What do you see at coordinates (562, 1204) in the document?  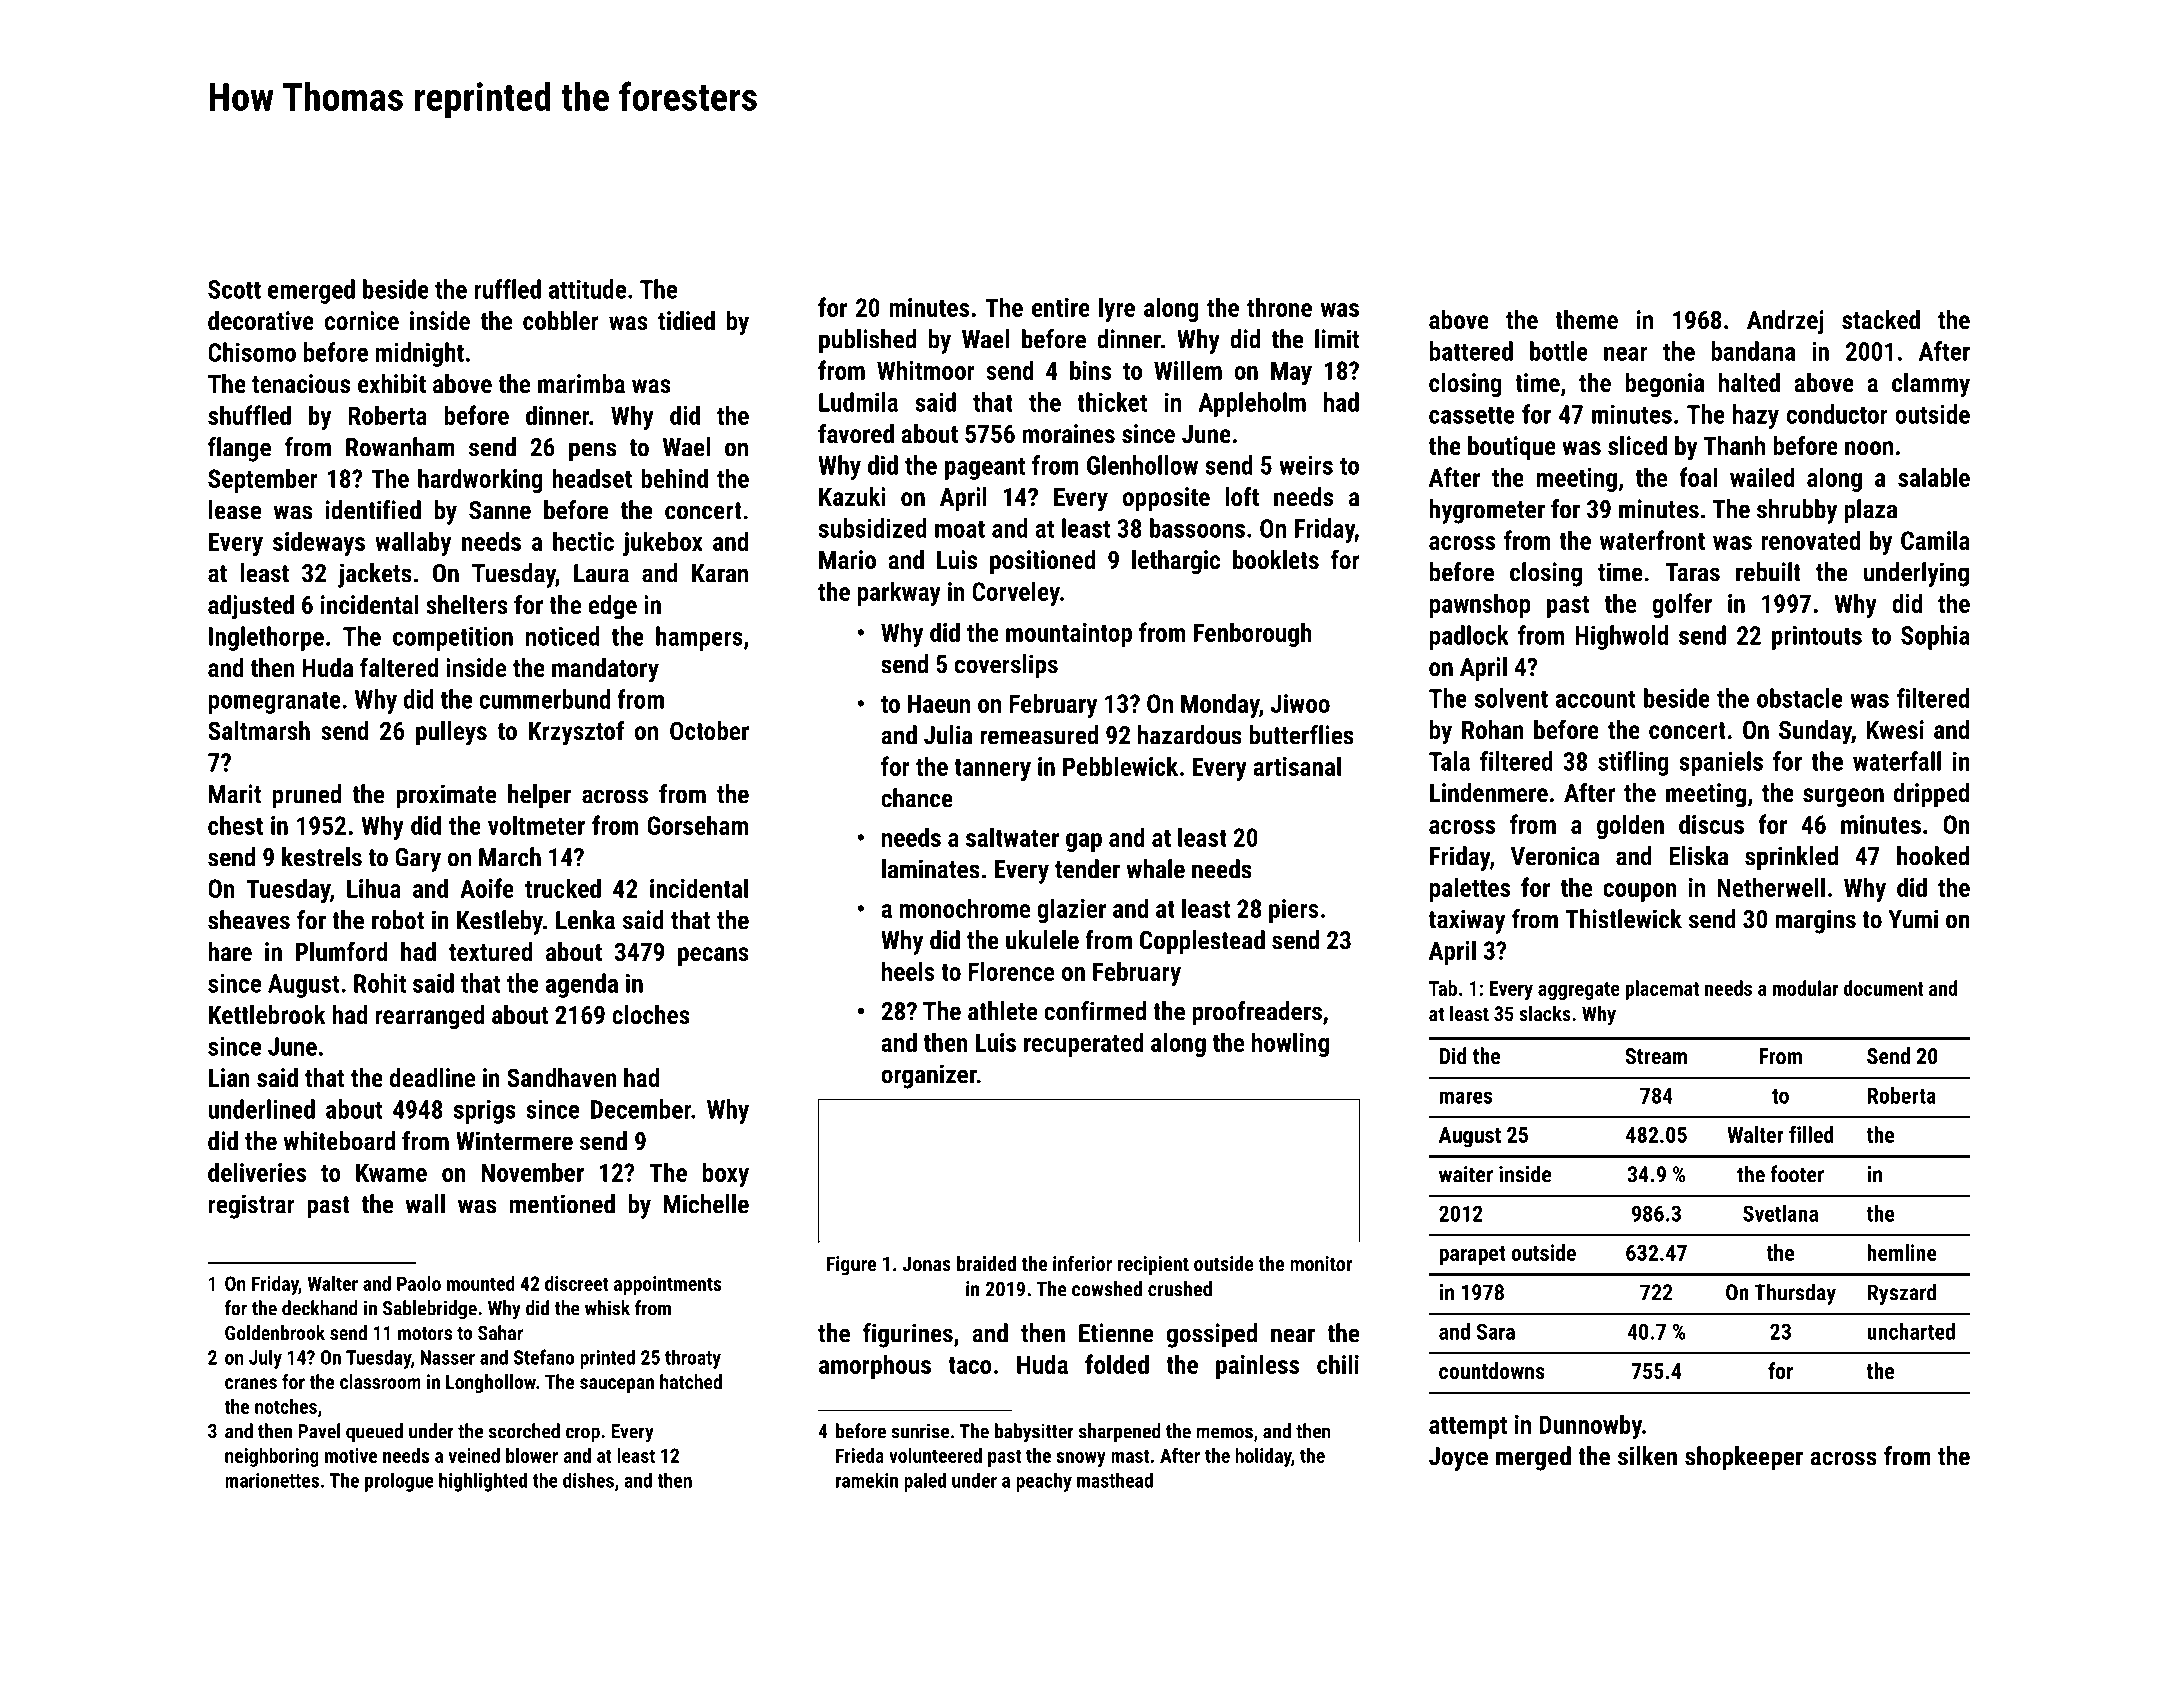 I see `mentioned` at bounding box center [562, 1204].
